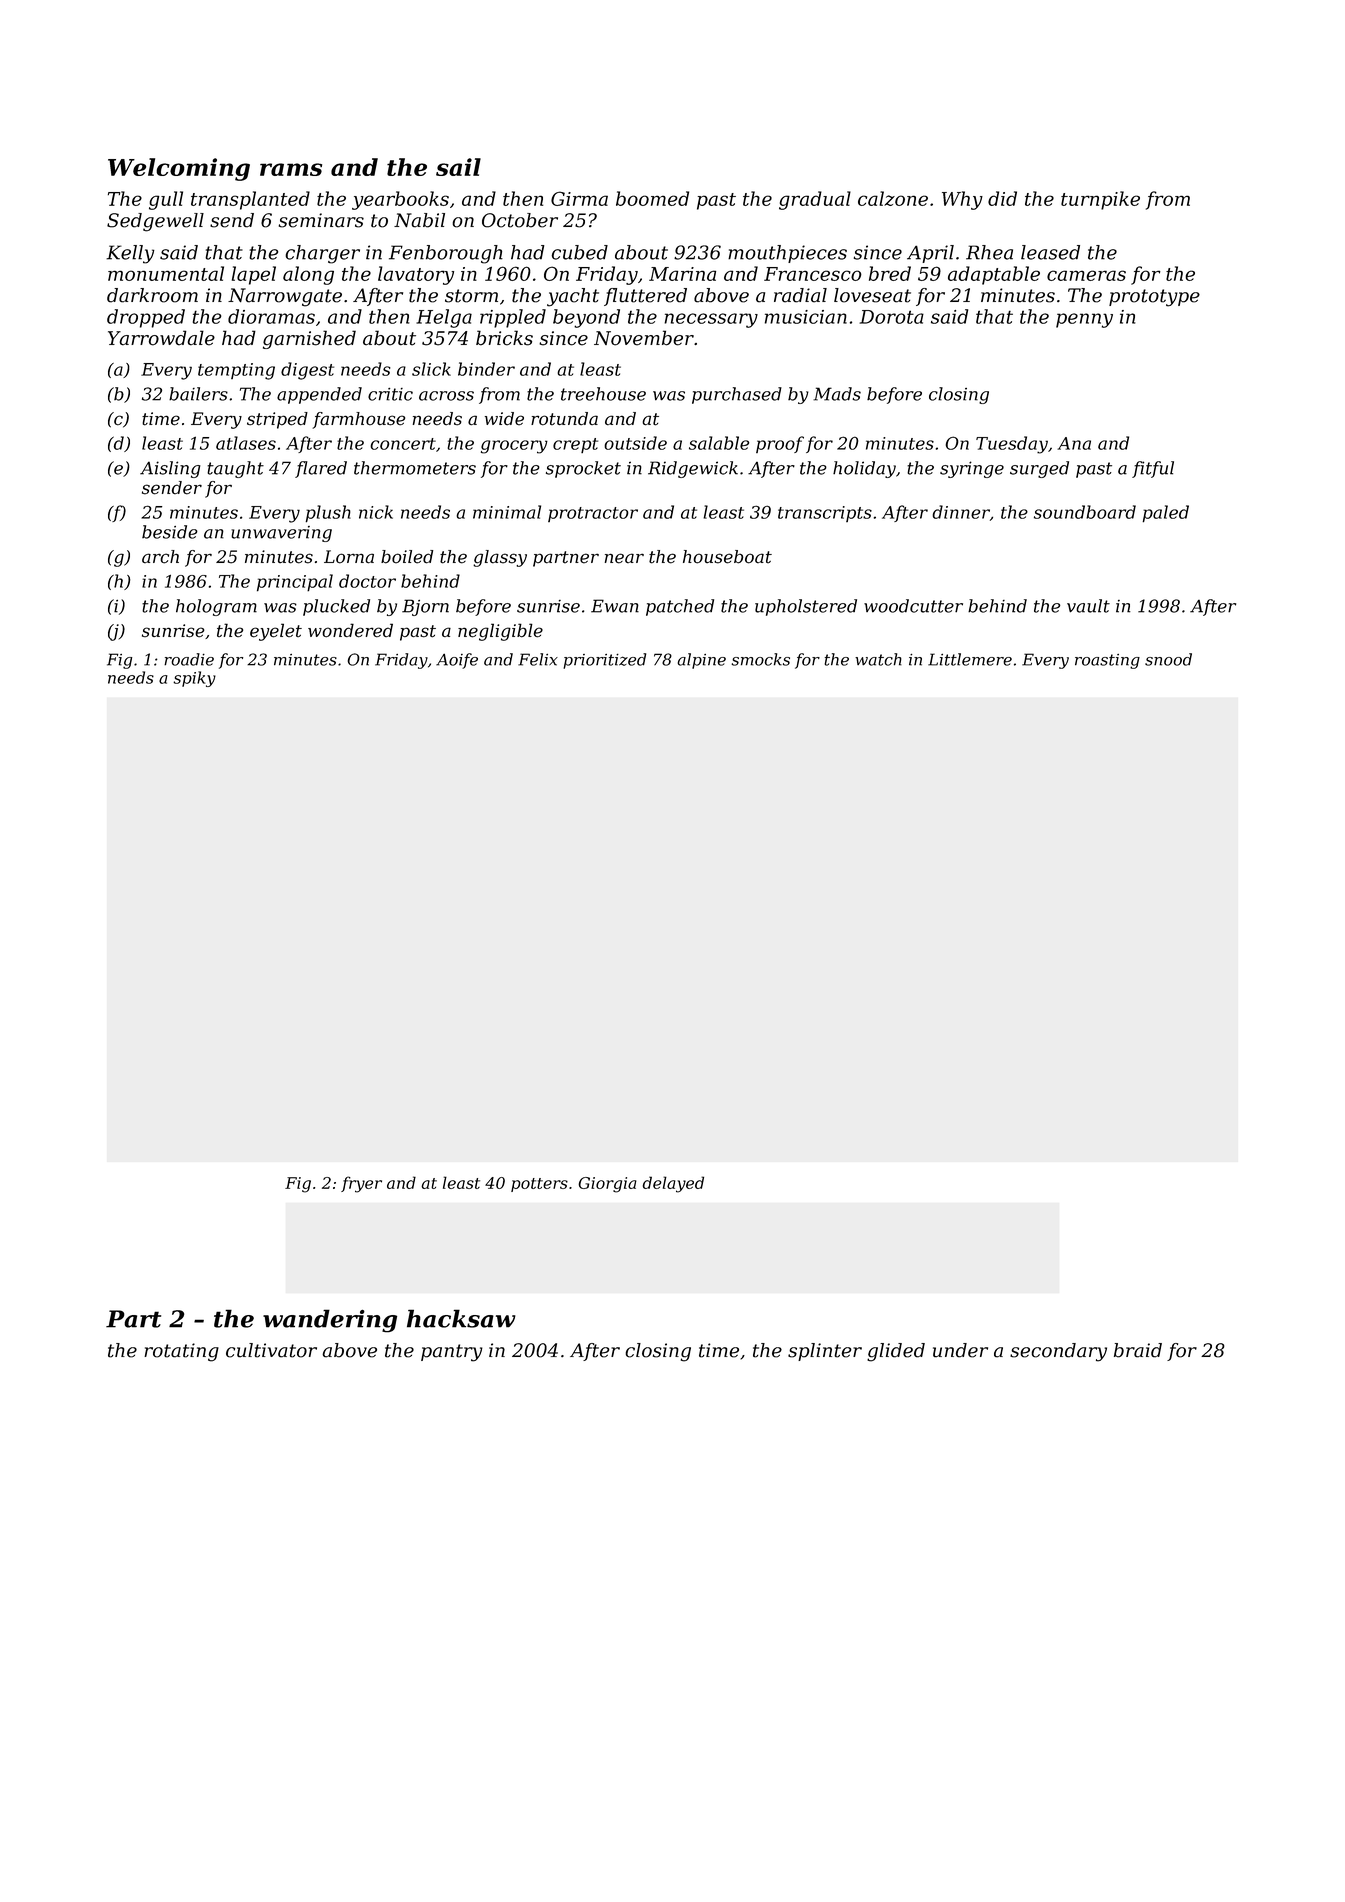  Describe the element at coordinates (514, 447) in the screenshot. I see `grocery` at that location.
